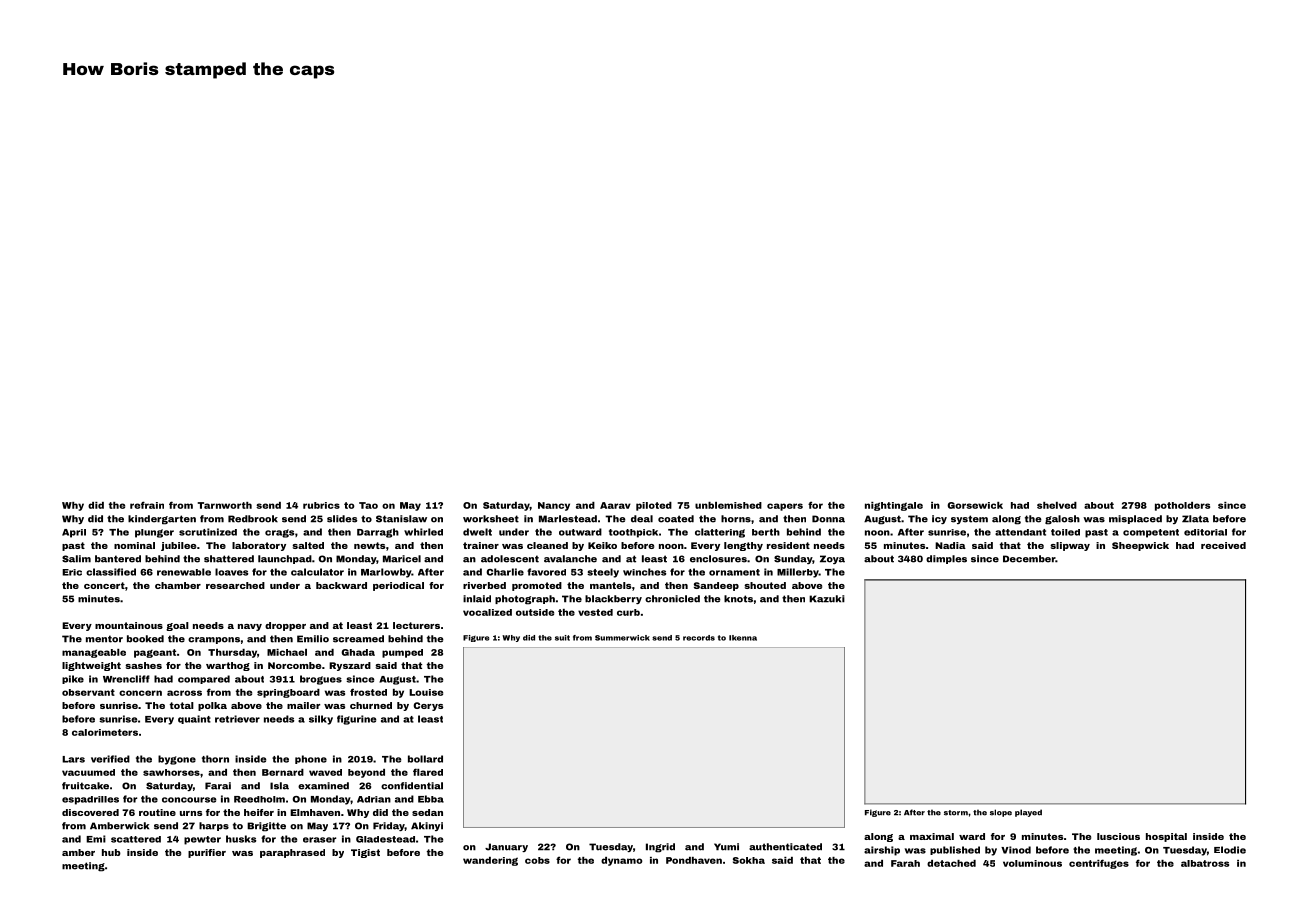 The height and width of the document is (924, 1308). What do you see at coordinates (1118, 836) in the document?
I see `luscious` at bounding box center [1118, 836].
